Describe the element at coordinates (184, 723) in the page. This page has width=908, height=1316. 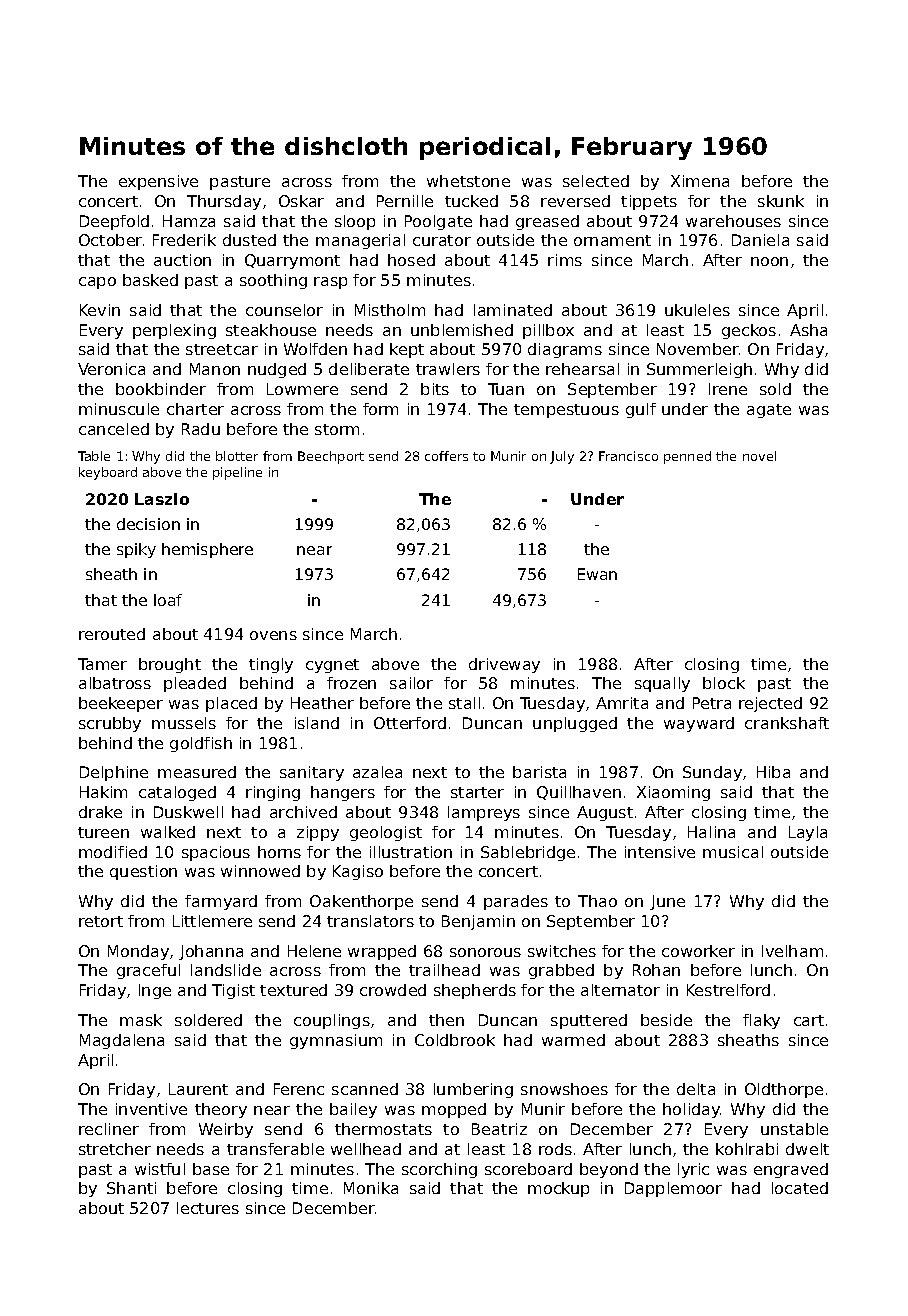
I see `mussels` at that location.
